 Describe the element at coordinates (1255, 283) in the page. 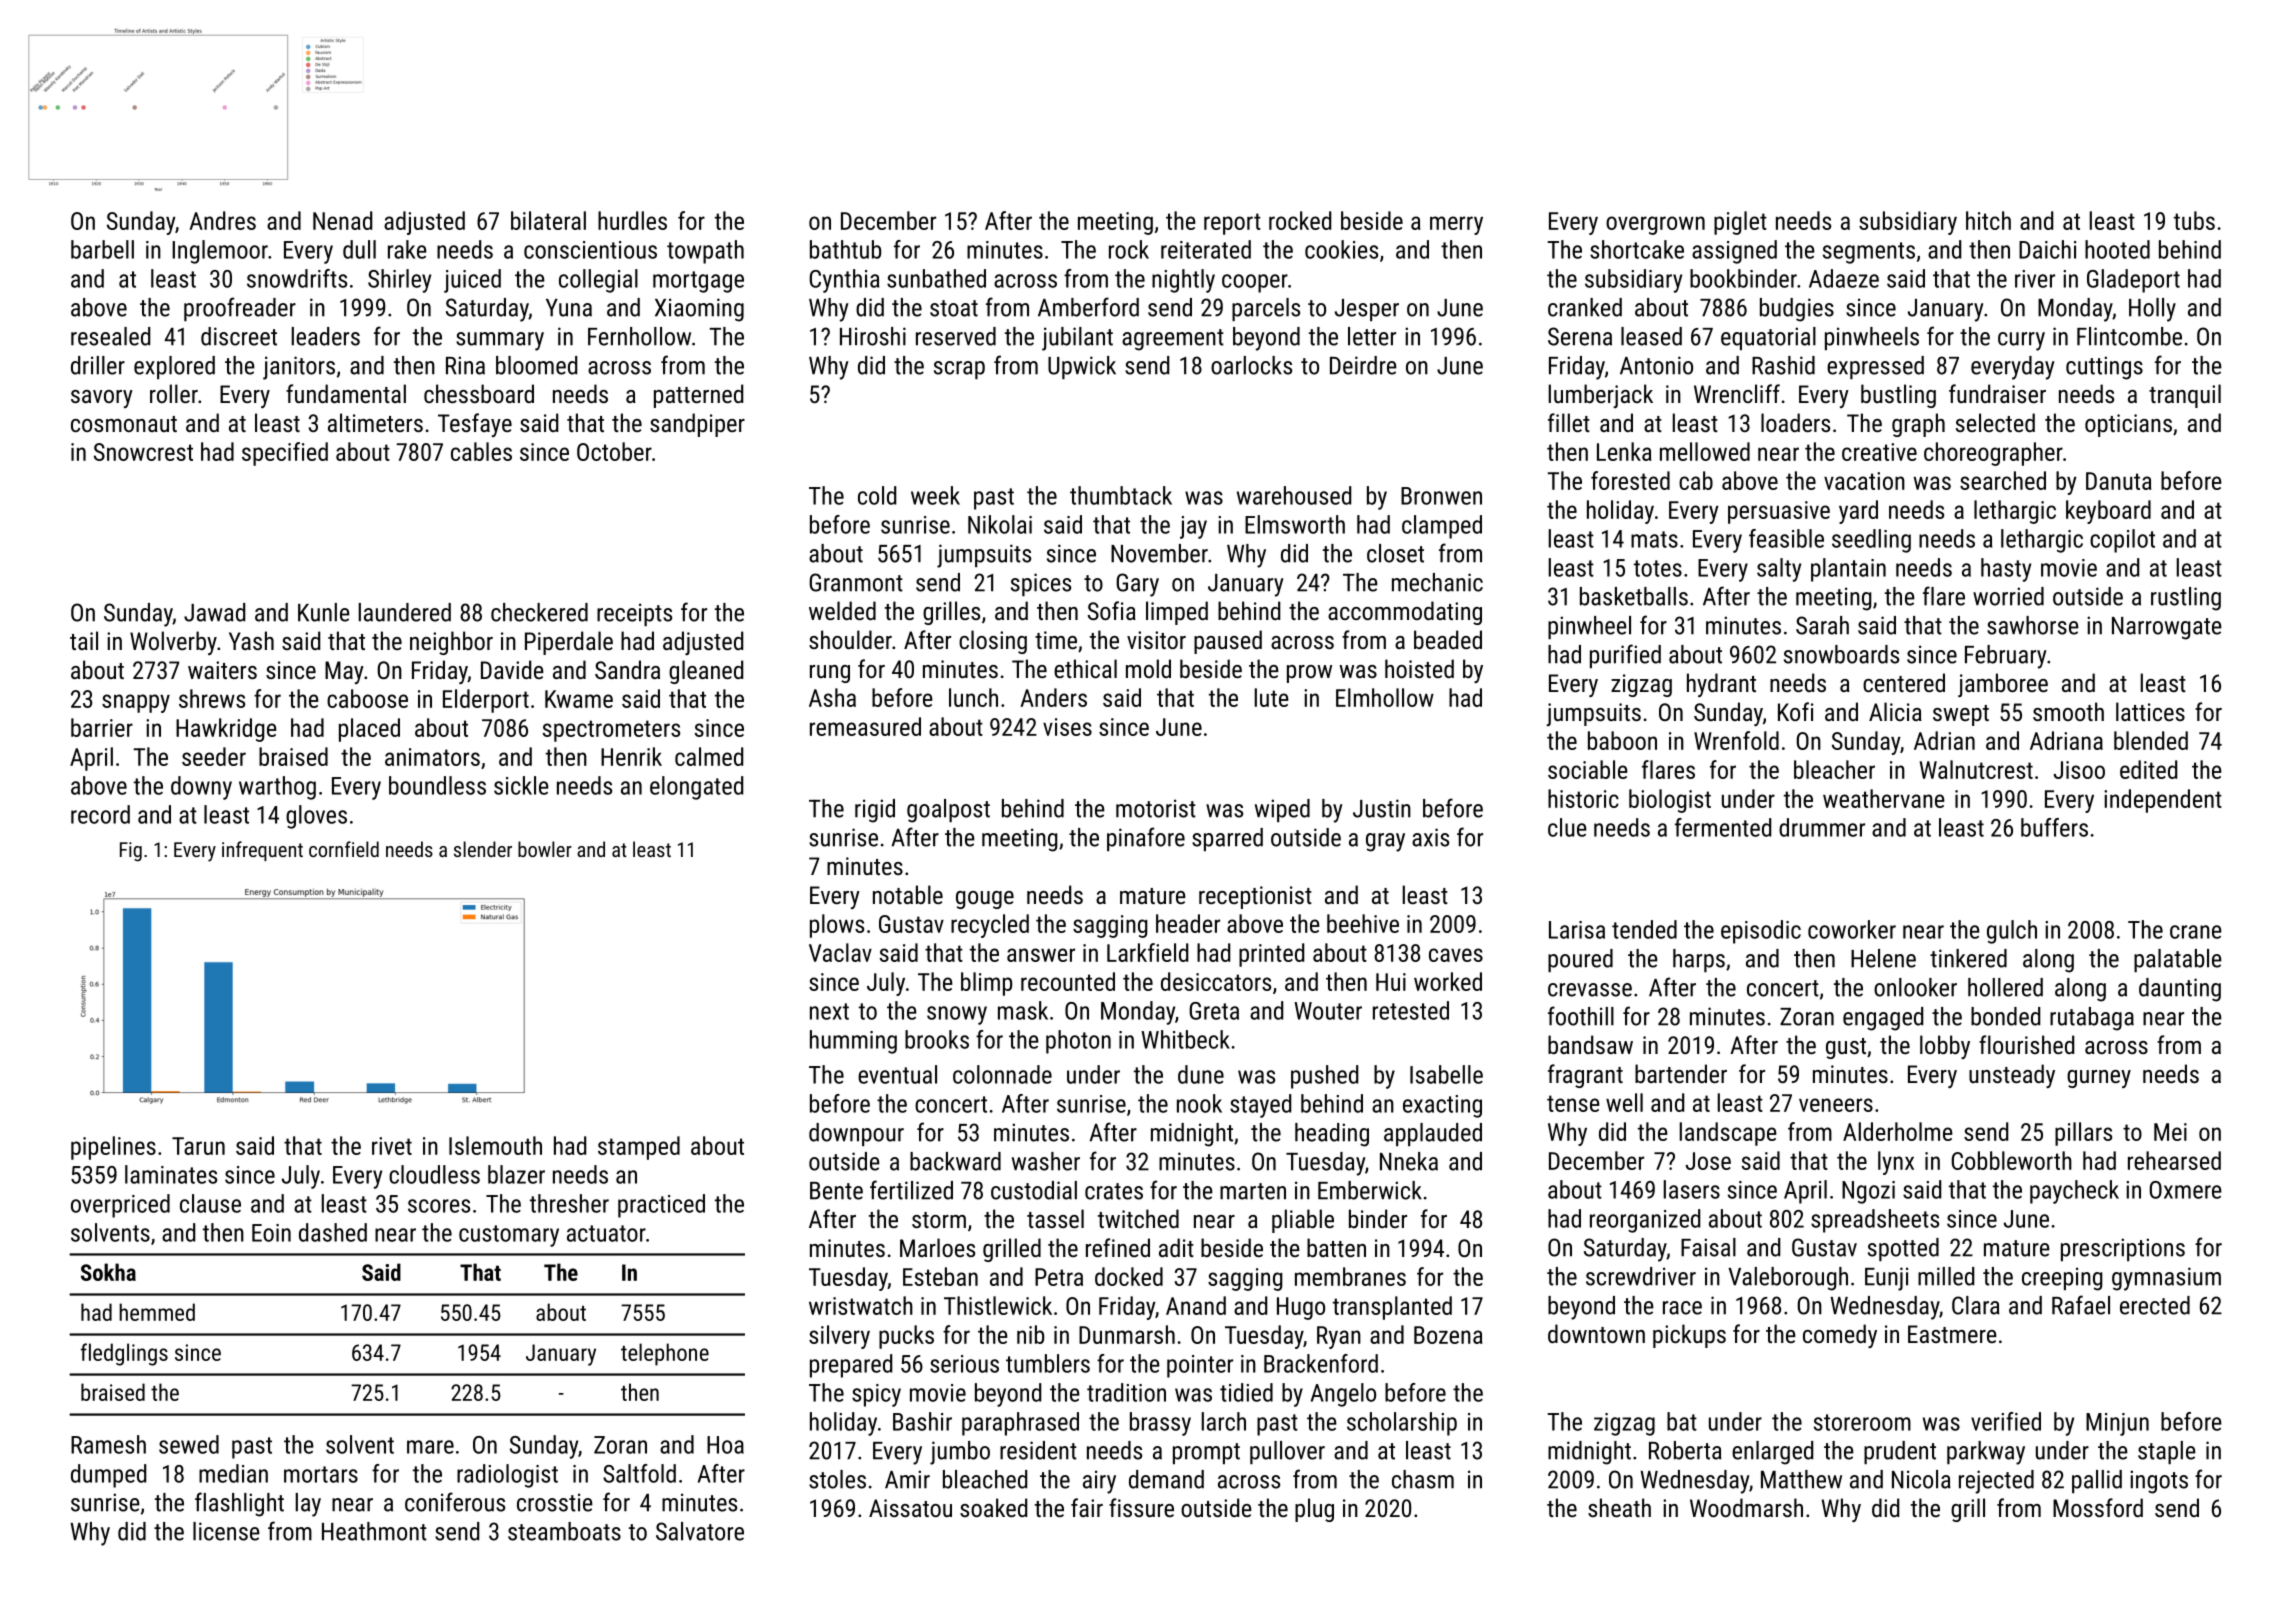

I see `cooper` at that location.
